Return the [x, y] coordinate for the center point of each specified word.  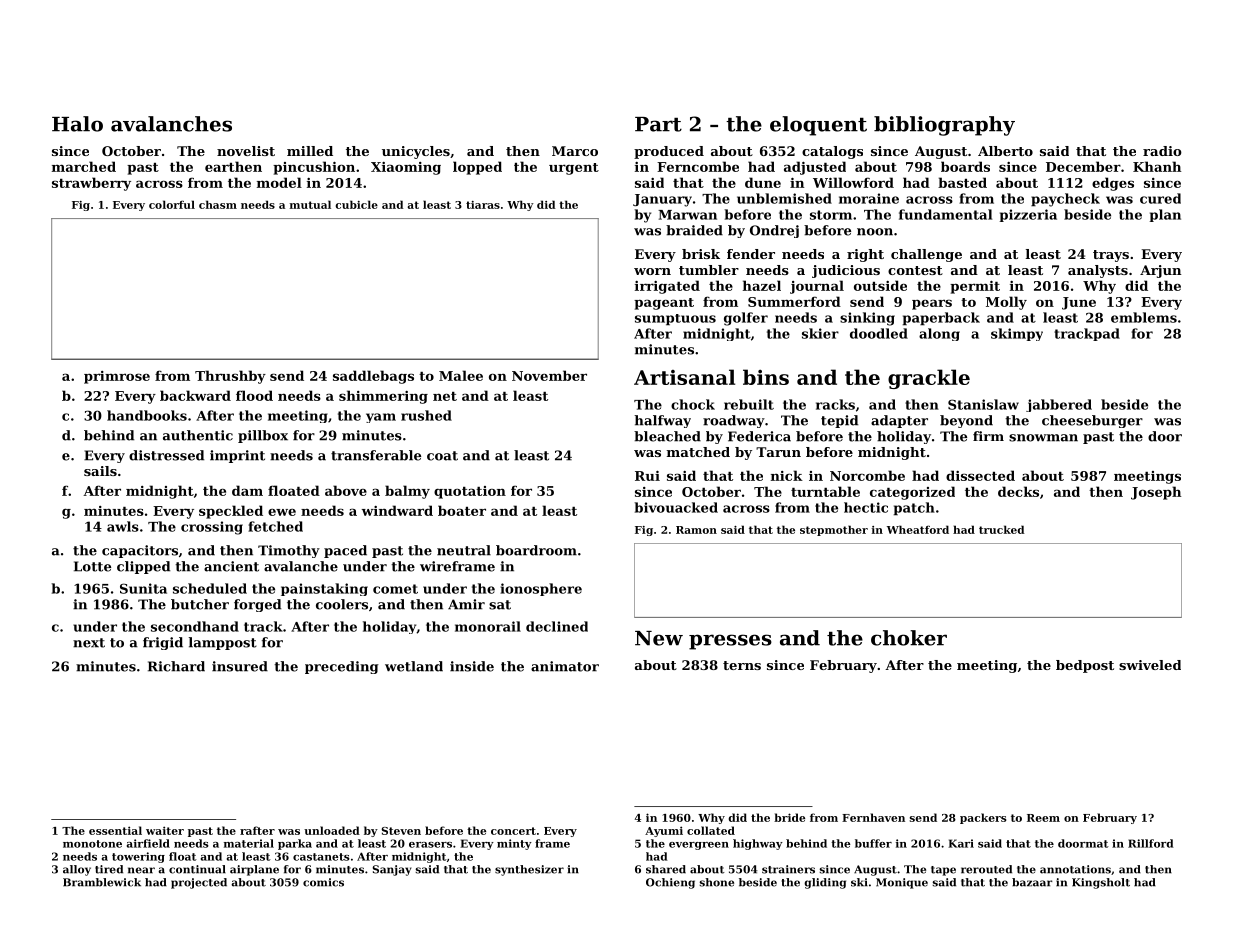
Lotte [92, 566]
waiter [165, 830]
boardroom [536, 550]
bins [766, 377]
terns [742, 665]
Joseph [1156, 493]
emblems [1144, 317]
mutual [310, 204]
